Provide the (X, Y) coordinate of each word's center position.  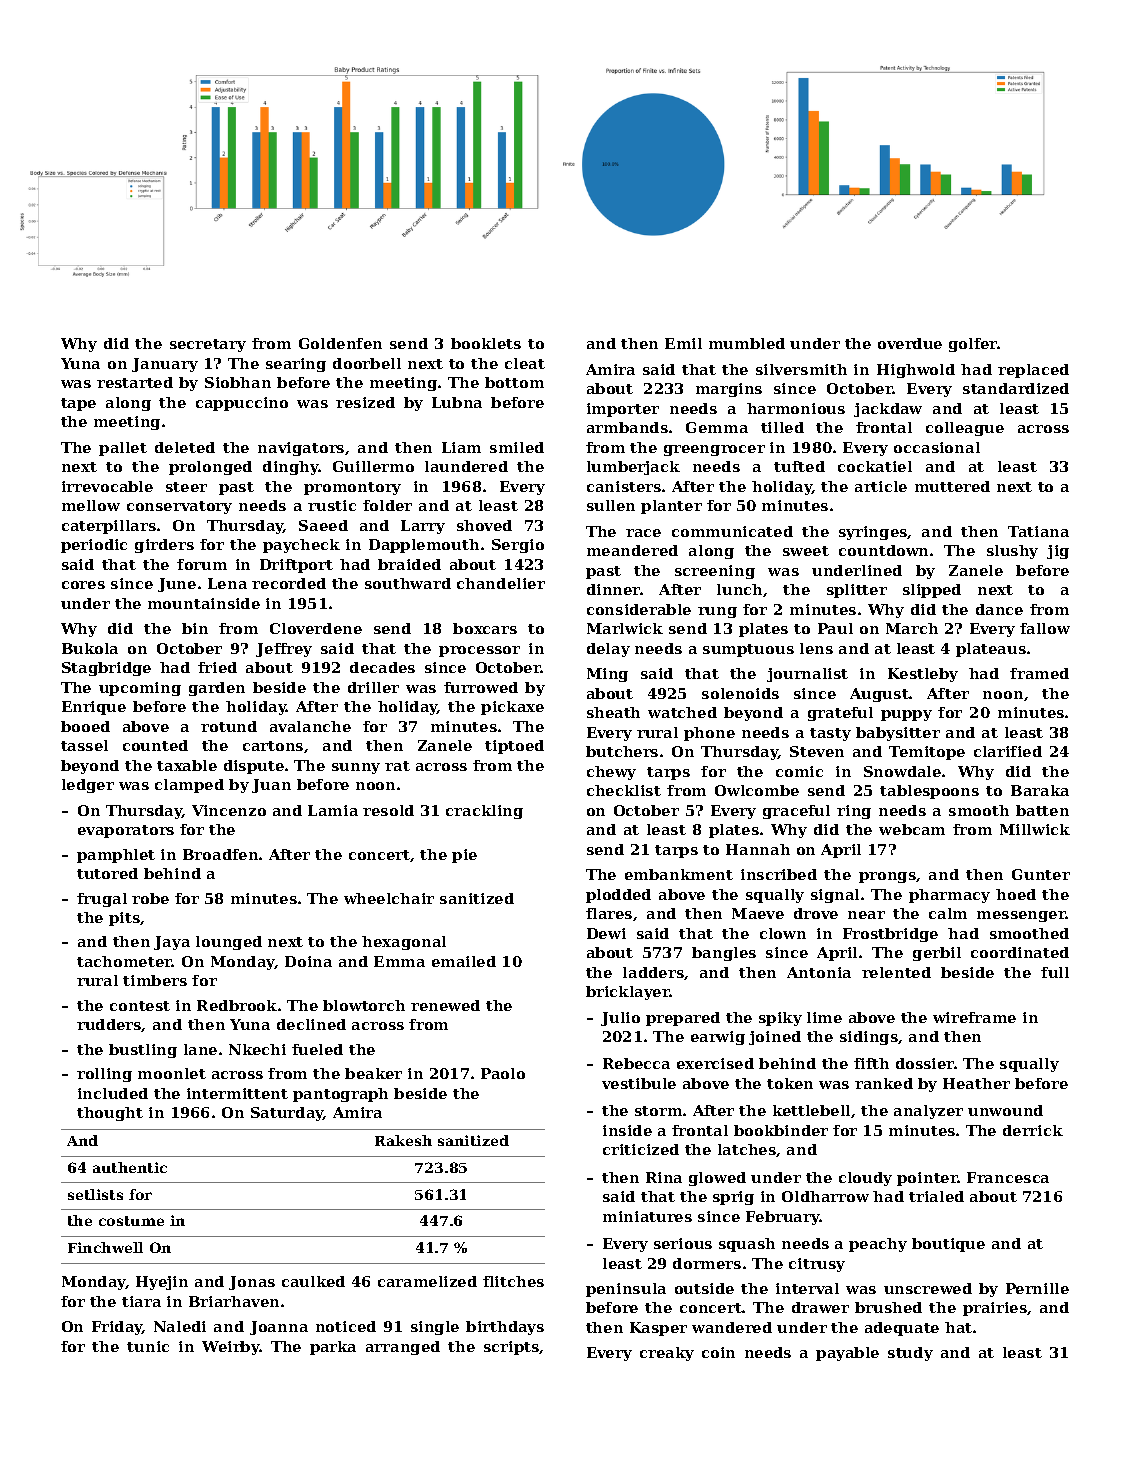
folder (387, 505)
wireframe (974, 1017)
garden (217, 689)
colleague (965, 429)
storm (658, 1111)
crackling (484, 812)
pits (124, 919)
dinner (614, 589)
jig (1058, 552)
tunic (148, 1346)
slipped (932, 591)
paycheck (301, 546)
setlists (95, 1194)
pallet (123, 449)
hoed (1016, 894)
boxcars (485, 628)
